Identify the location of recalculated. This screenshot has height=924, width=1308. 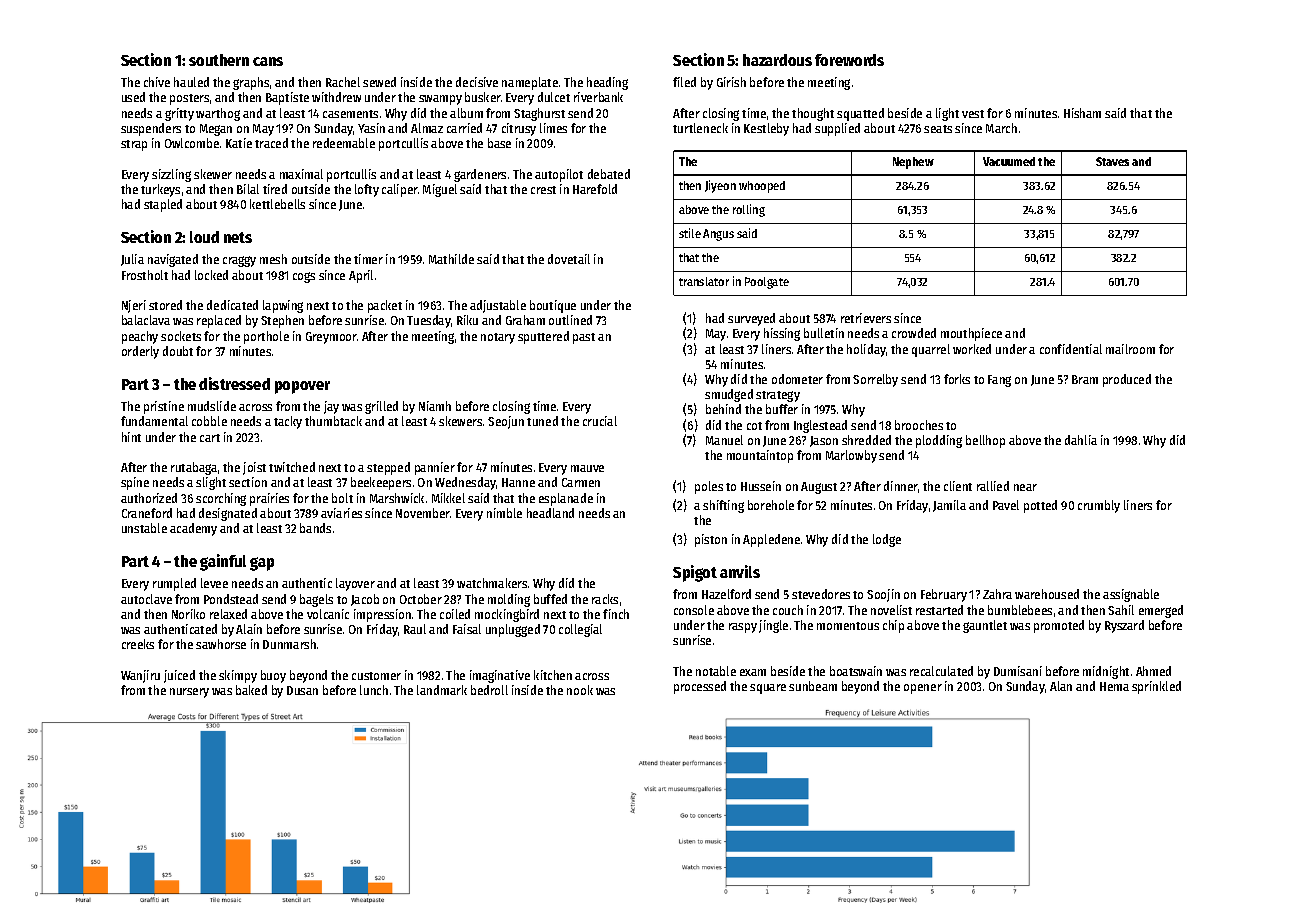
(941, 671).
